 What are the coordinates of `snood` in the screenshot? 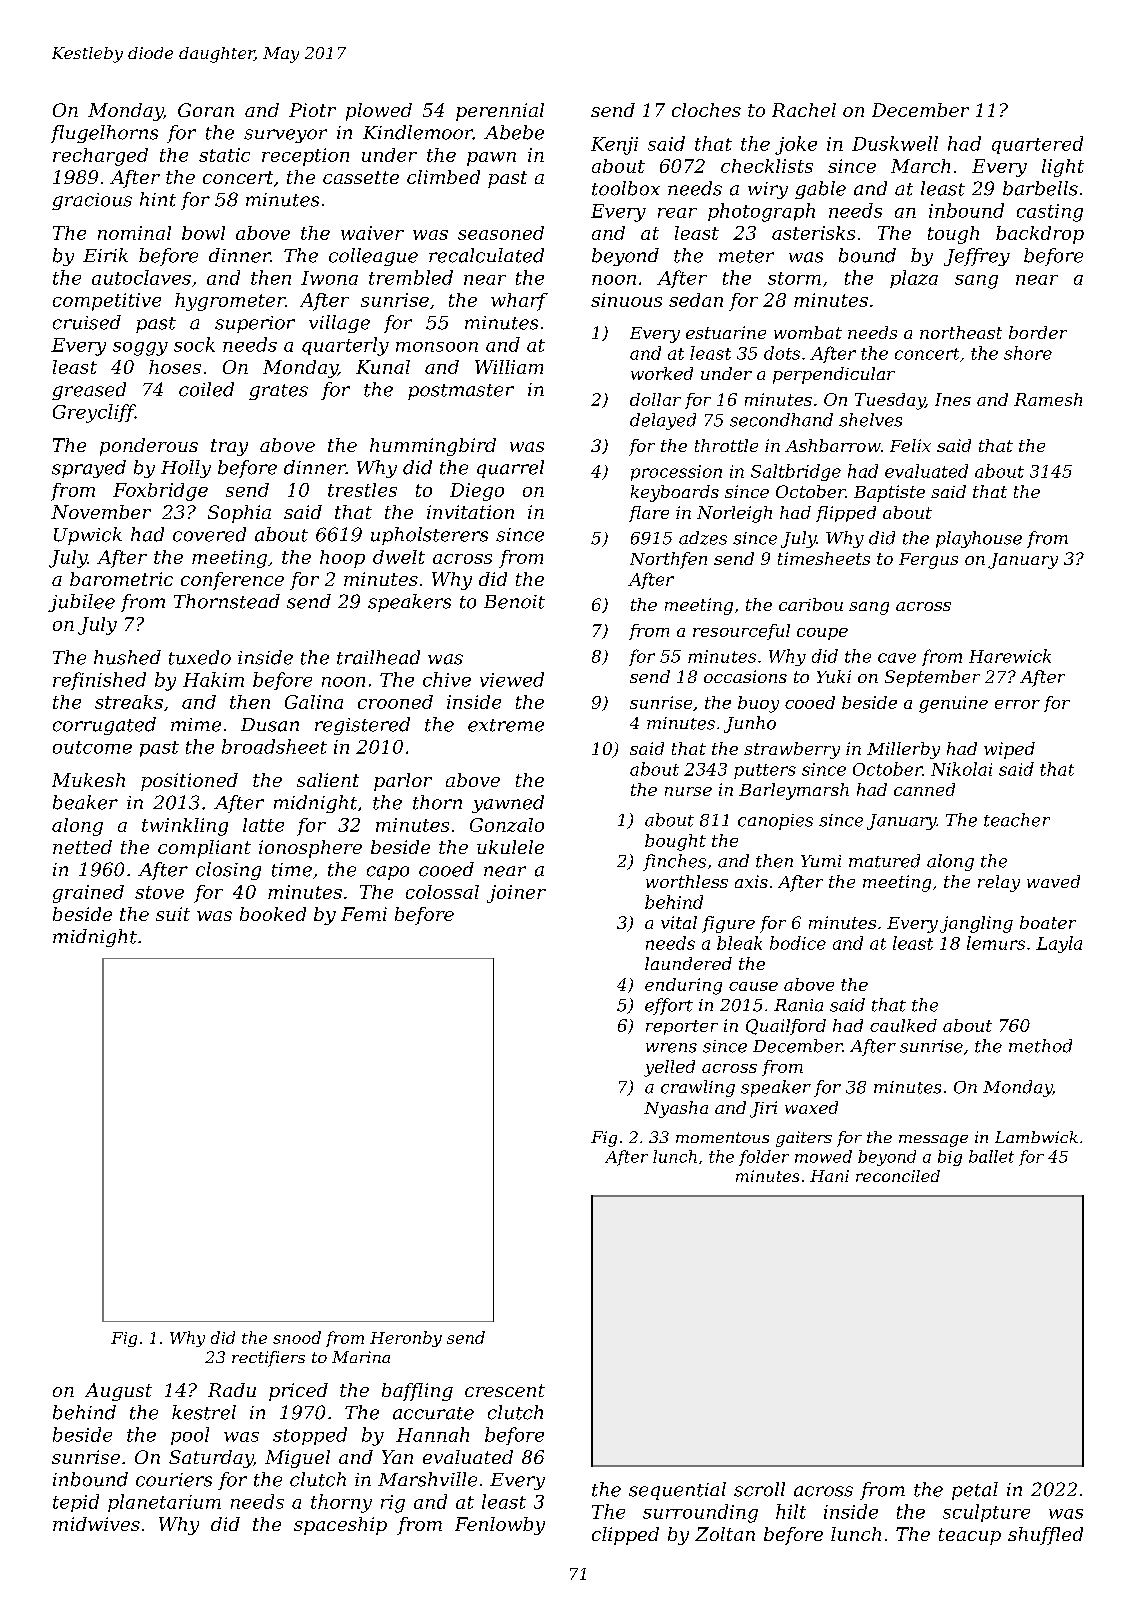 It's located at (297, 1337).
